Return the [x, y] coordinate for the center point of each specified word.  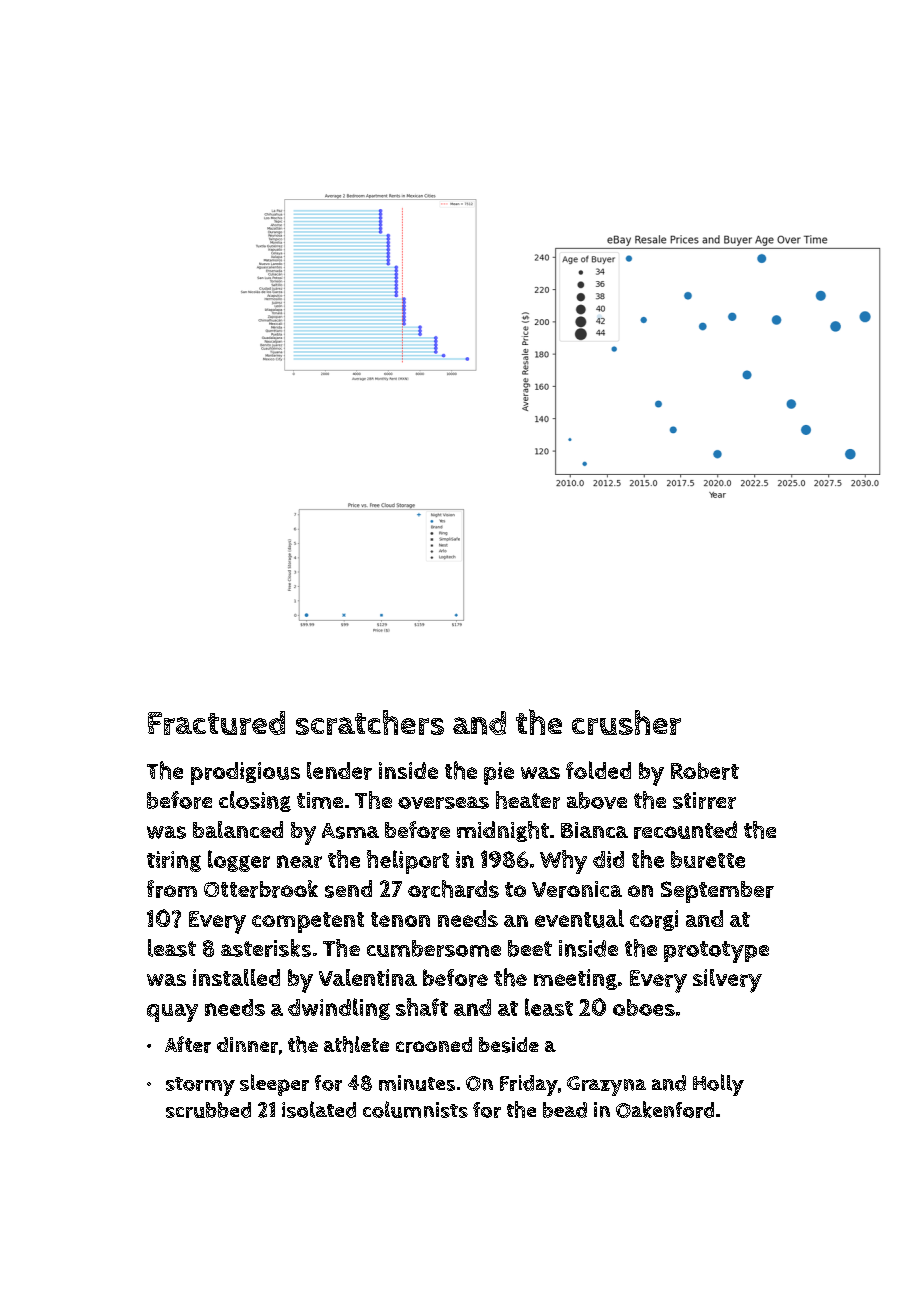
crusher [626, 722]
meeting [575, 979]
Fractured [216, 723]
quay [172, 1013]
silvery [727, 981]
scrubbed [208, 1110]
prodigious [245, 773]
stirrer [704, 800]
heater [528, 800]
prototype [716, 952]
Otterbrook [261, 889]
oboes [644, 1007]
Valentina [368, 977]
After [188, 1044]
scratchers [370, 722]
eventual [579, 918]
